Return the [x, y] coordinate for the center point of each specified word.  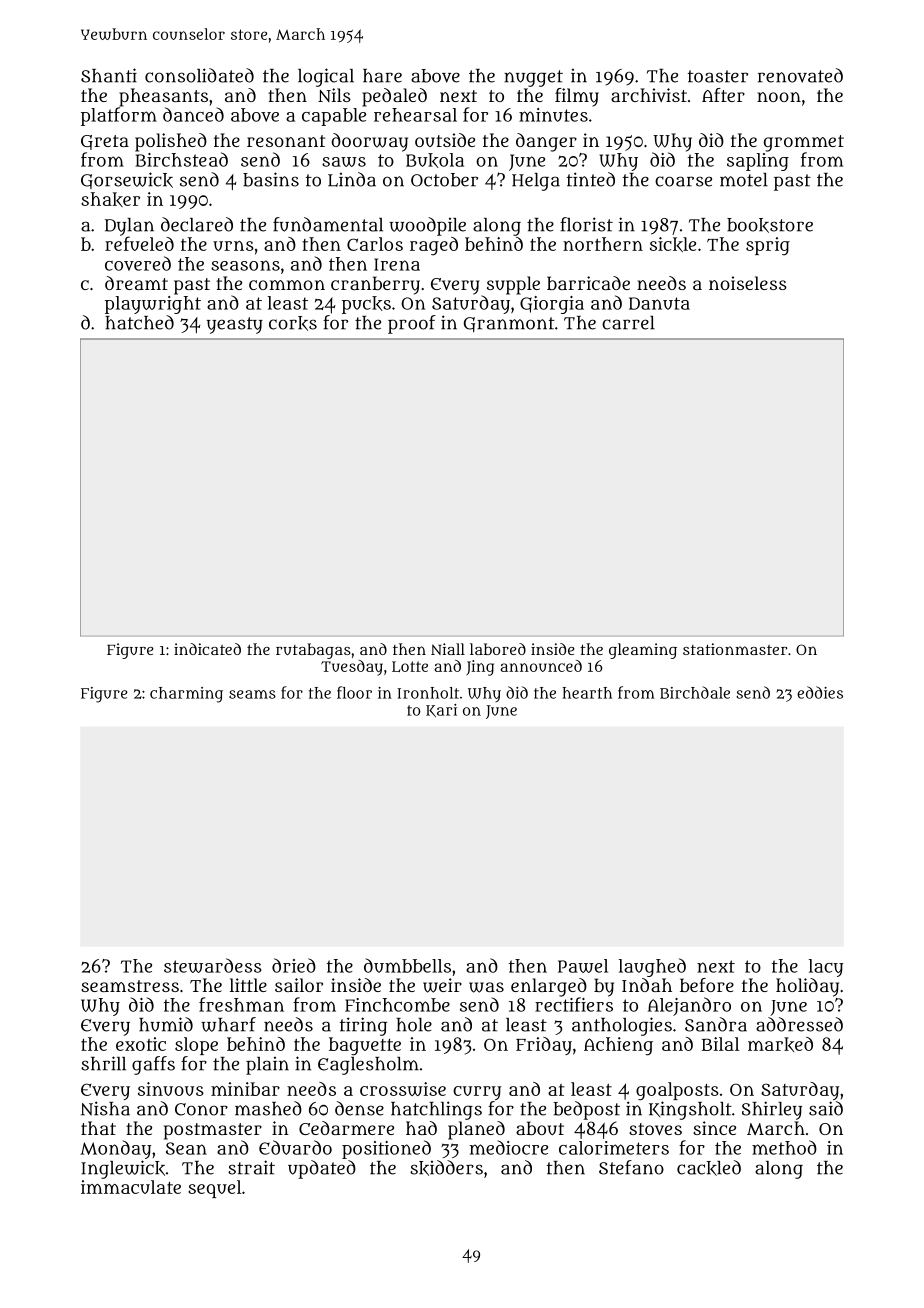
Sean [186, 1148]
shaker [110, 199]
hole [414, 1025]
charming [186, 695]
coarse [683, 181]
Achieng [618, 1046]
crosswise [403, 1089]
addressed [799, 1024]
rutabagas [313, 651]
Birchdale [695, 692]
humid [166, 1024]
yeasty [235, 325]
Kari [441, 710]
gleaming [643, 651]
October [444, 180]
